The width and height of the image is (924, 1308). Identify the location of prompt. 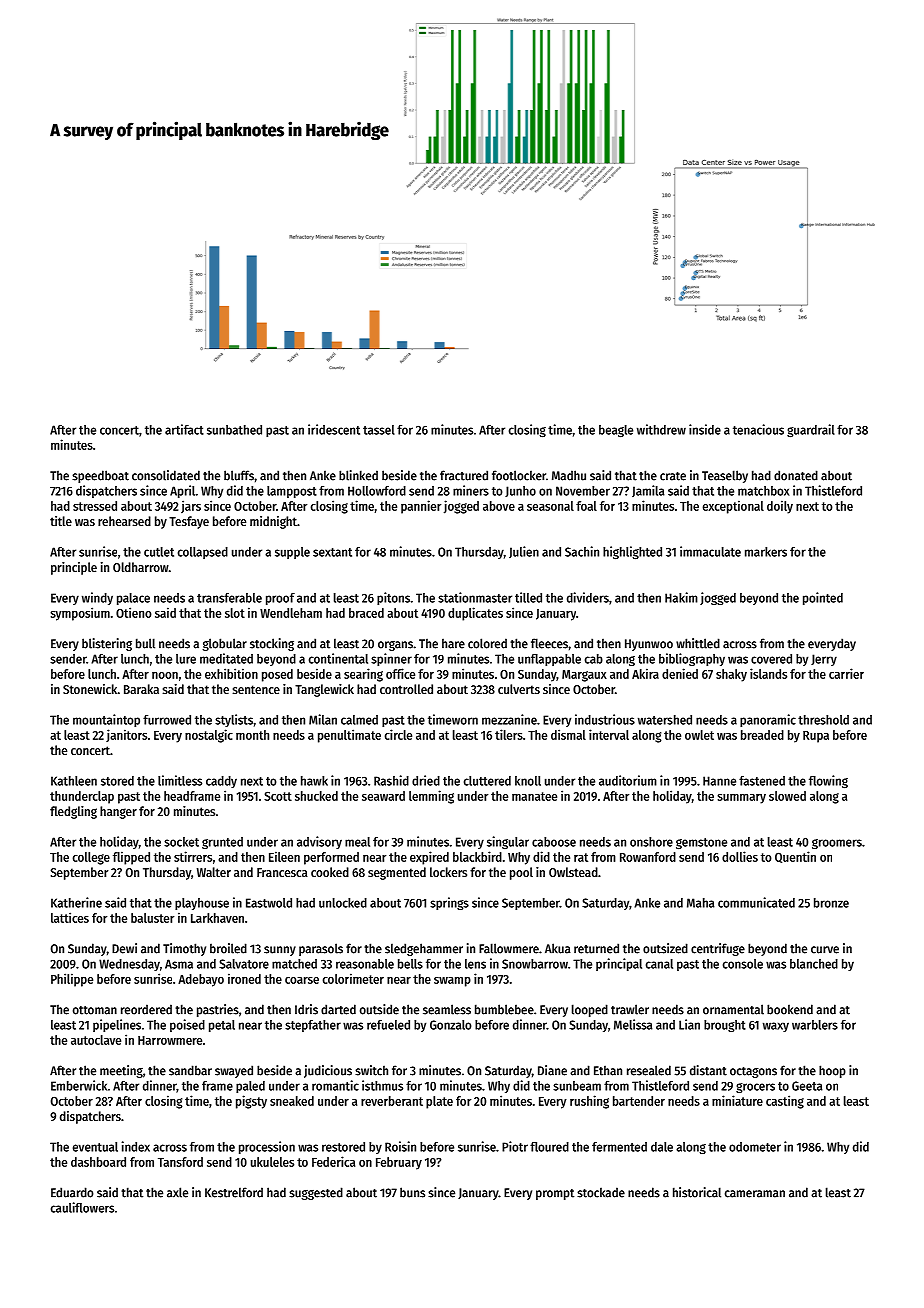
(555, 1194).
